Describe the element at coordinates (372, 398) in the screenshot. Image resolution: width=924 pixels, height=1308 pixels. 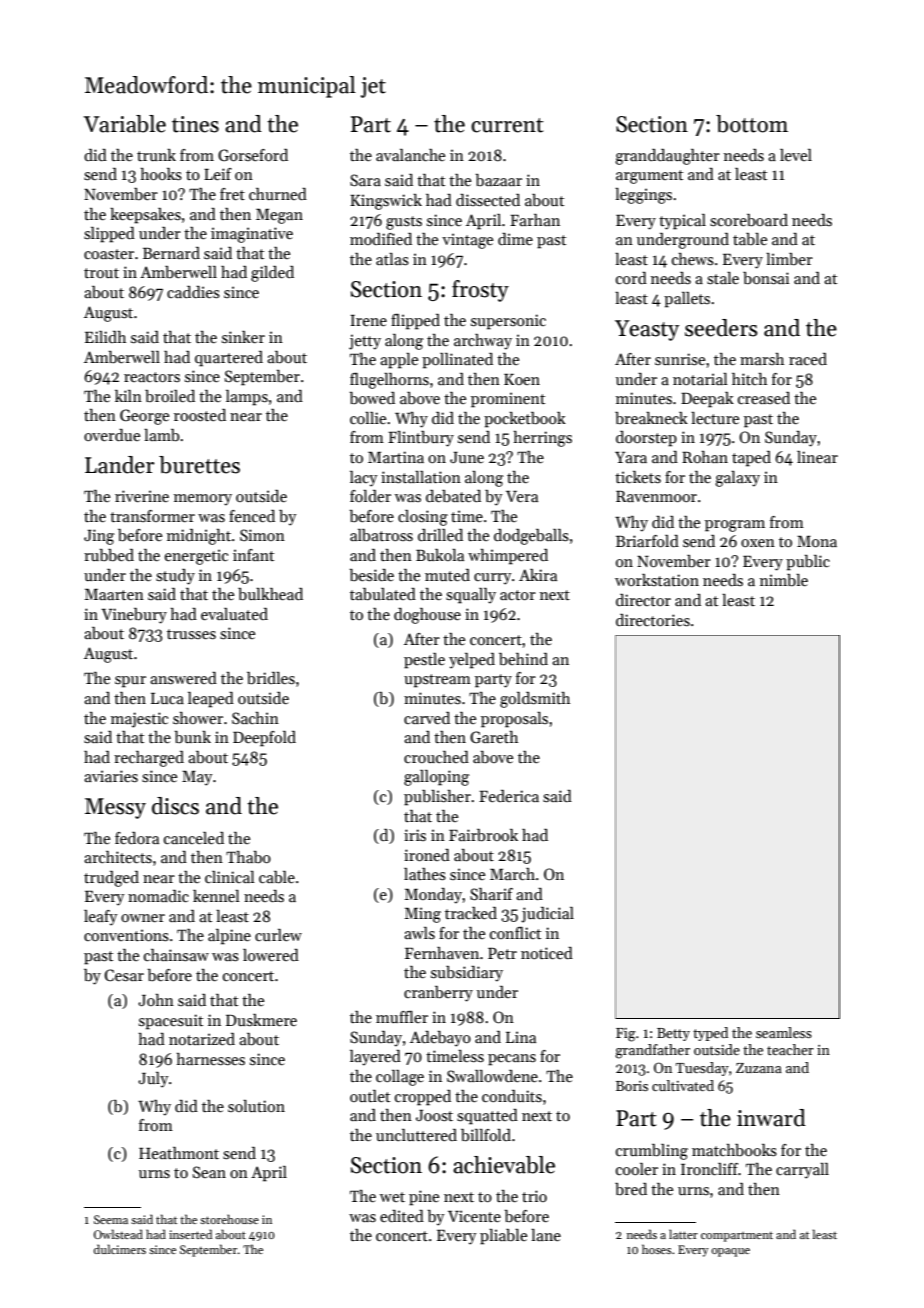
I see `bowed` at that location.
